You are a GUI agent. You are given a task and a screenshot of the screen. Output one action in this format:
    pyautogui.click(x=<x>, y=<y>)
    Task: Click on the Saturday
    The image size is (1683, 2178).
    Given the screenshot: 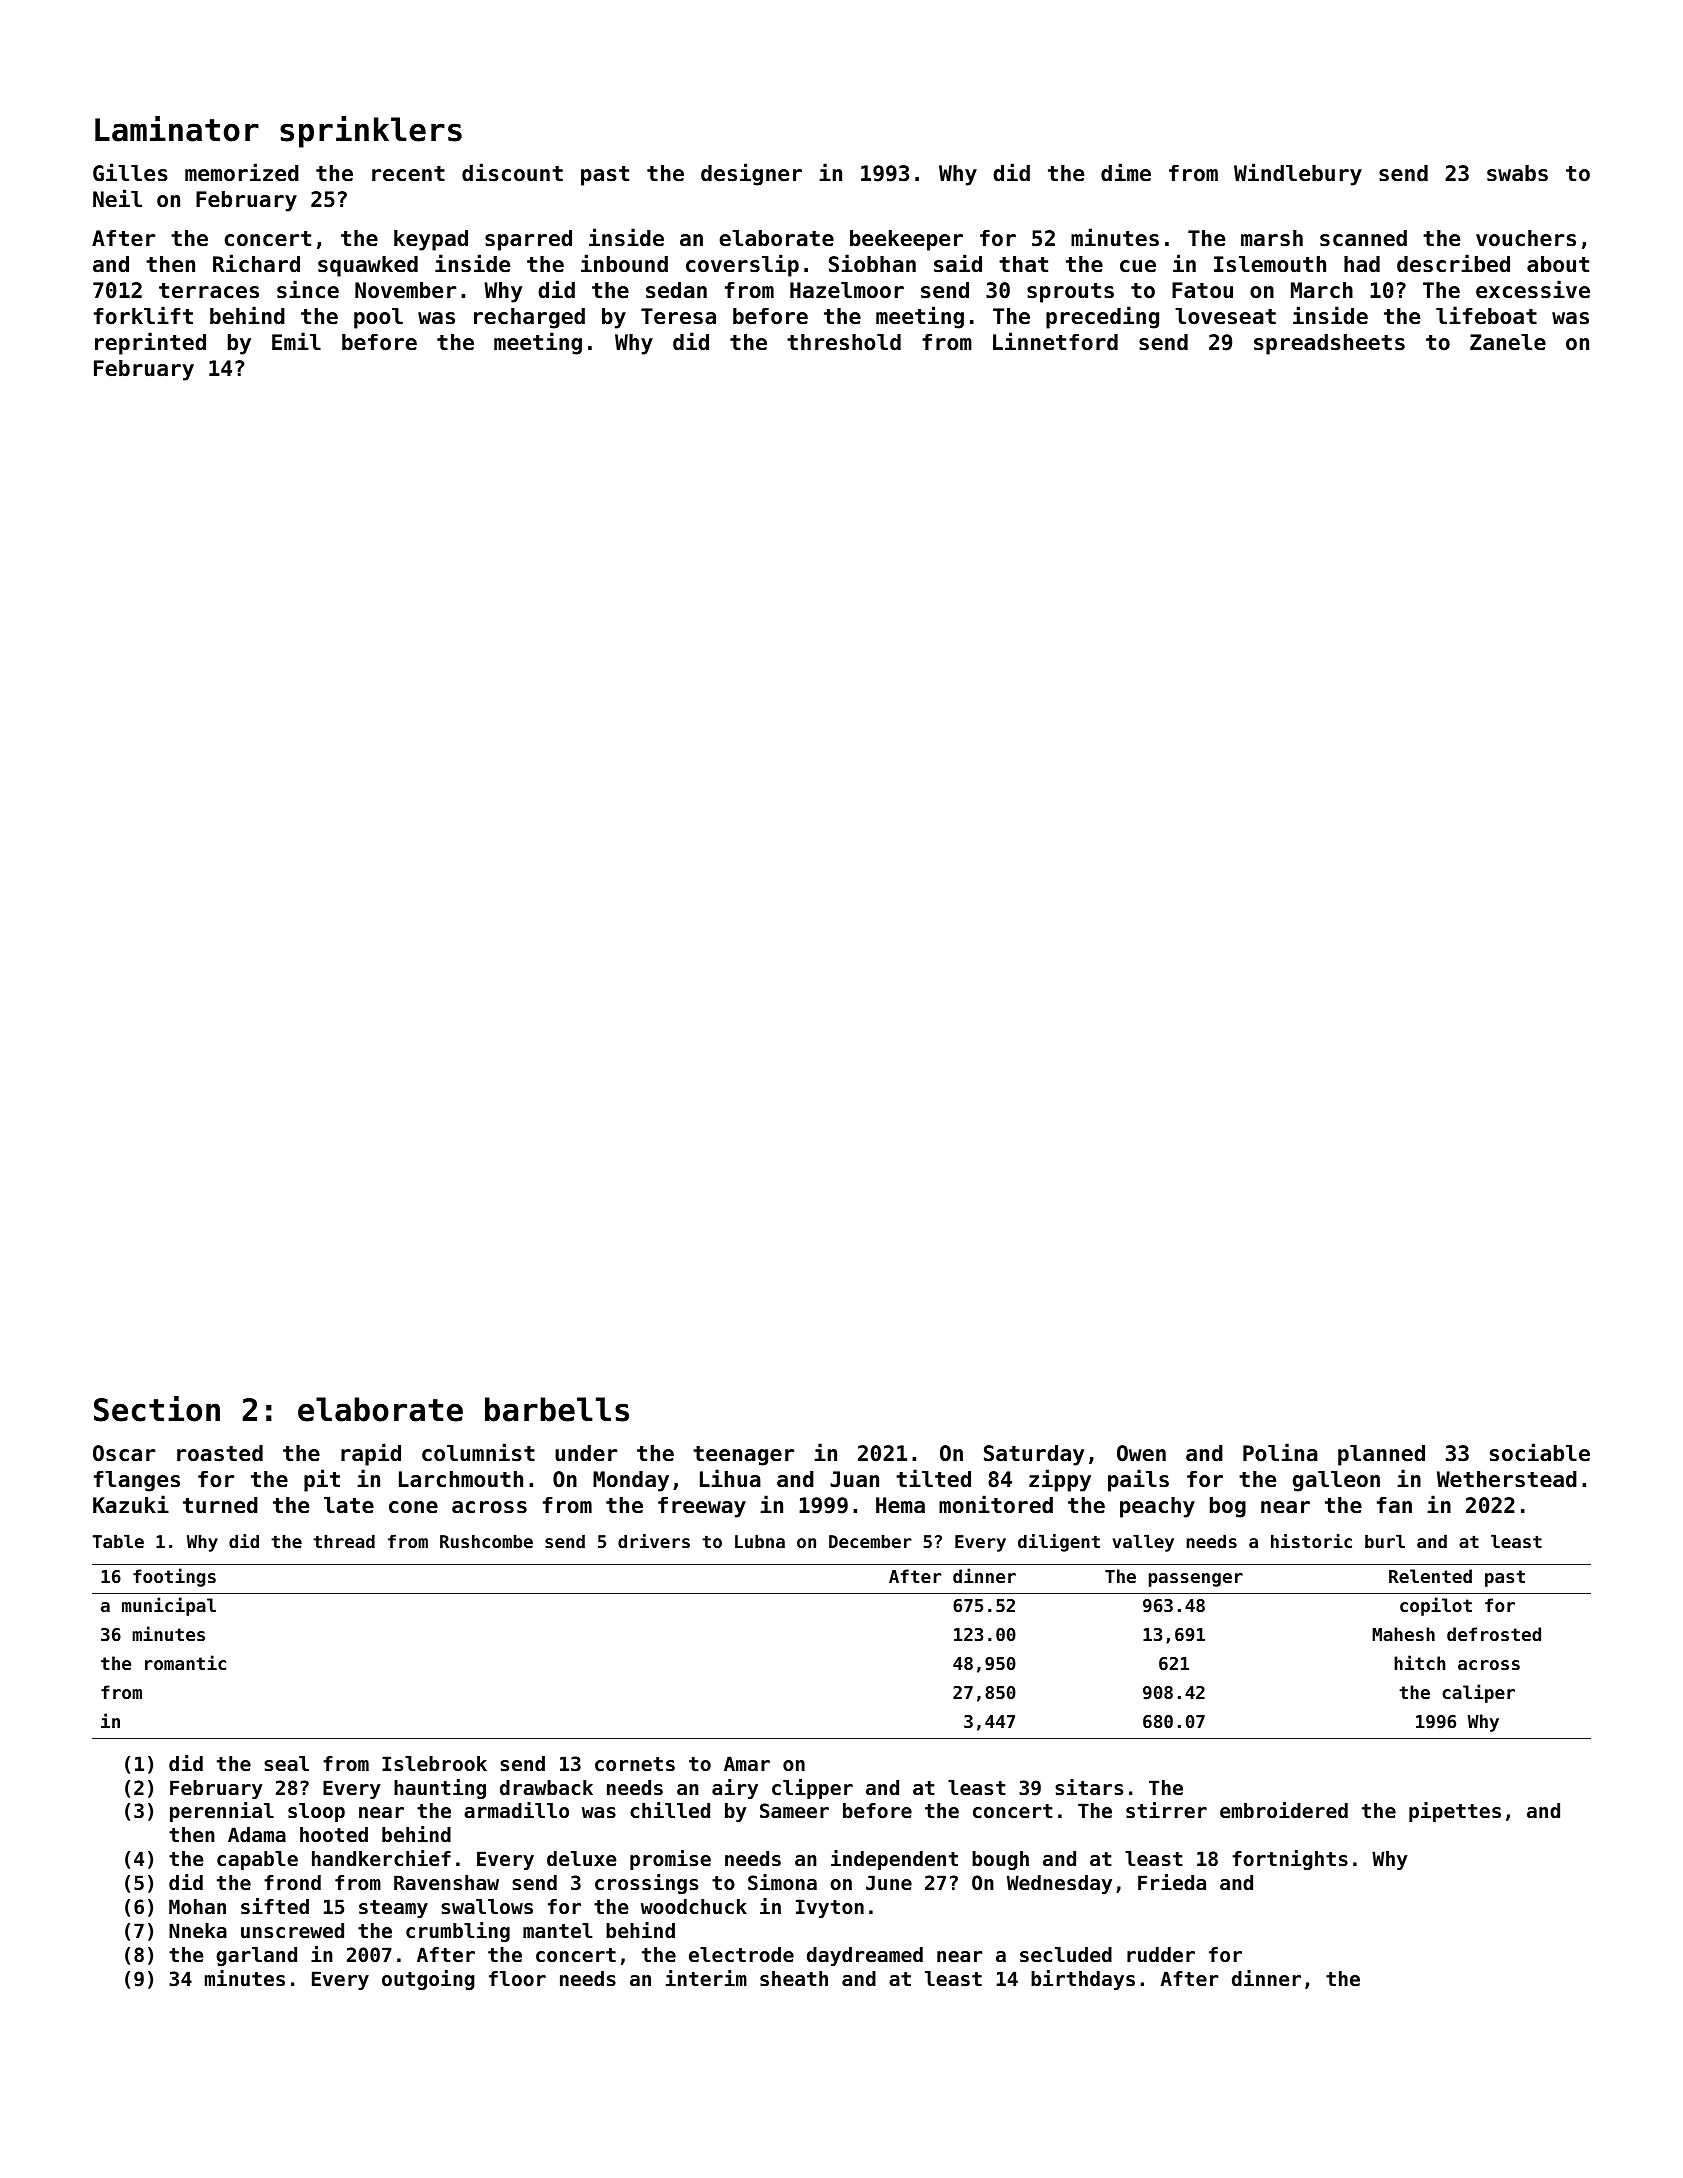 What is the action you would take?
    pyautogui.click(x=1034, y=1455)
